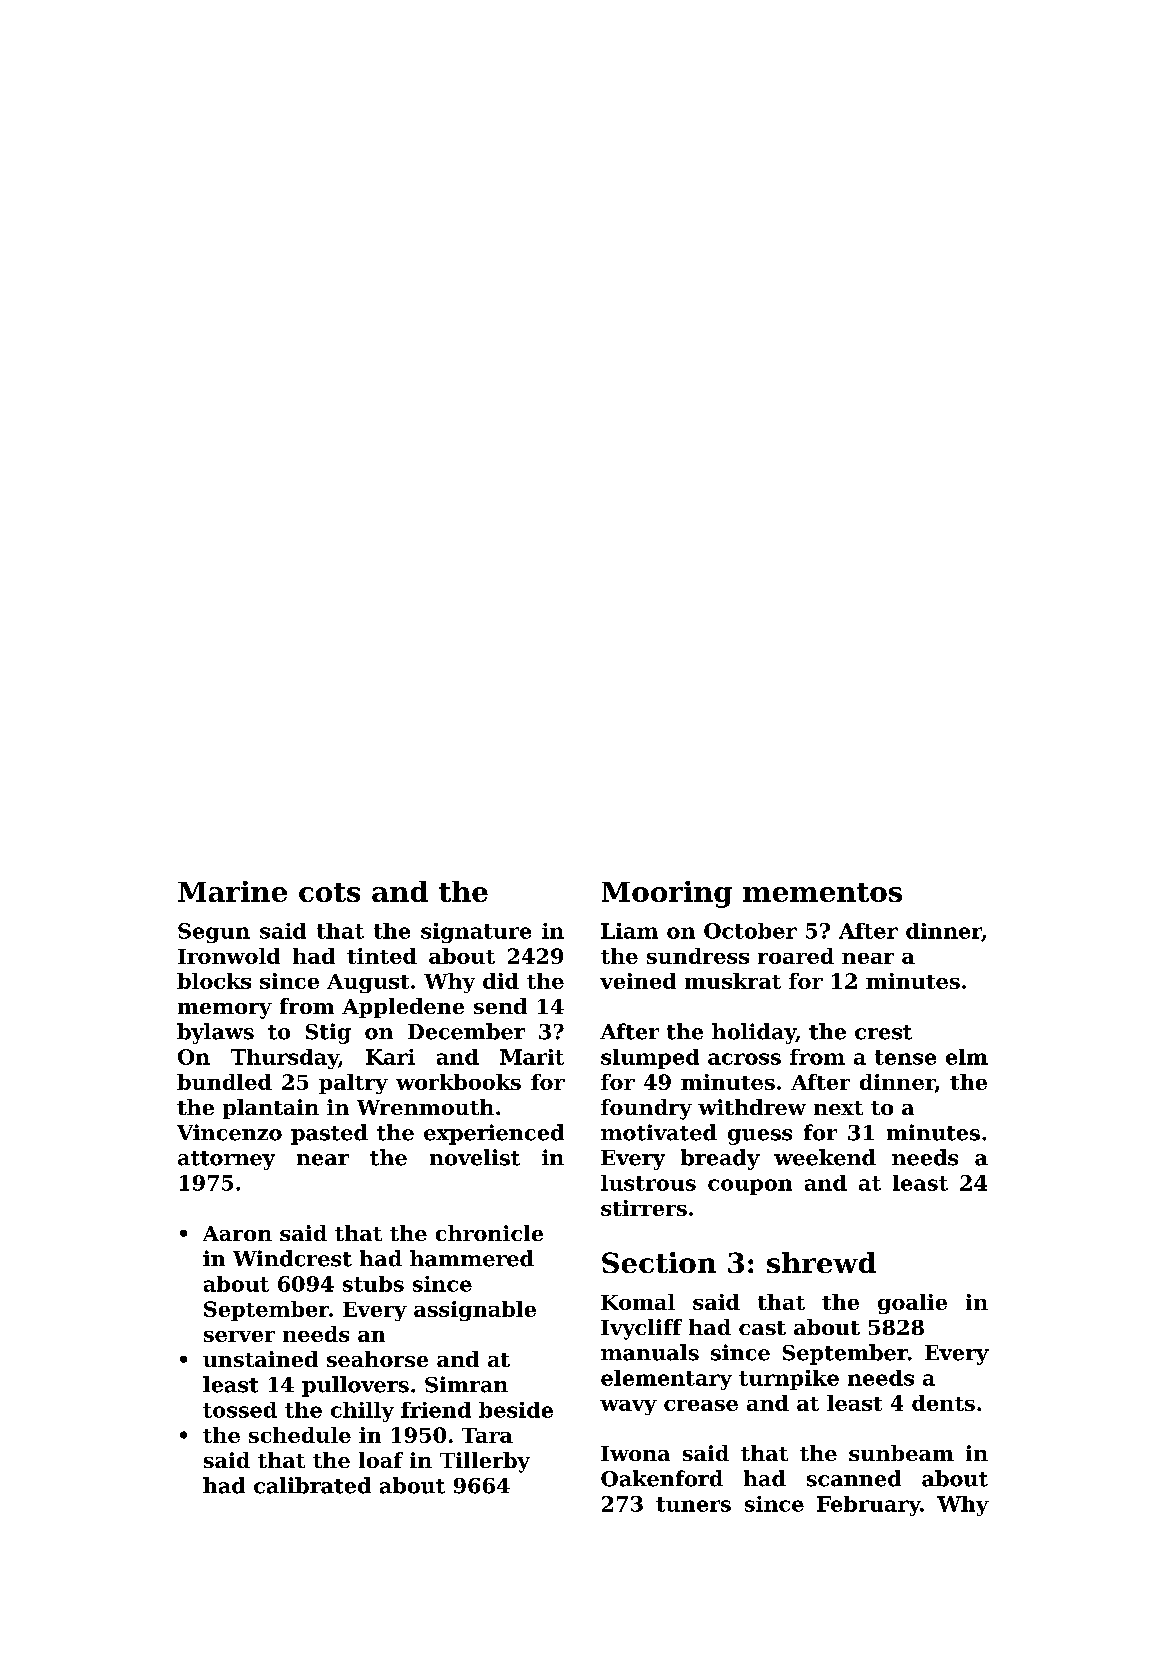 The height and width of the page is (1654, 1165). What do you see at coordinates (214, 981) in the page?
I see `blocks` at bounding box center [214, 981].
